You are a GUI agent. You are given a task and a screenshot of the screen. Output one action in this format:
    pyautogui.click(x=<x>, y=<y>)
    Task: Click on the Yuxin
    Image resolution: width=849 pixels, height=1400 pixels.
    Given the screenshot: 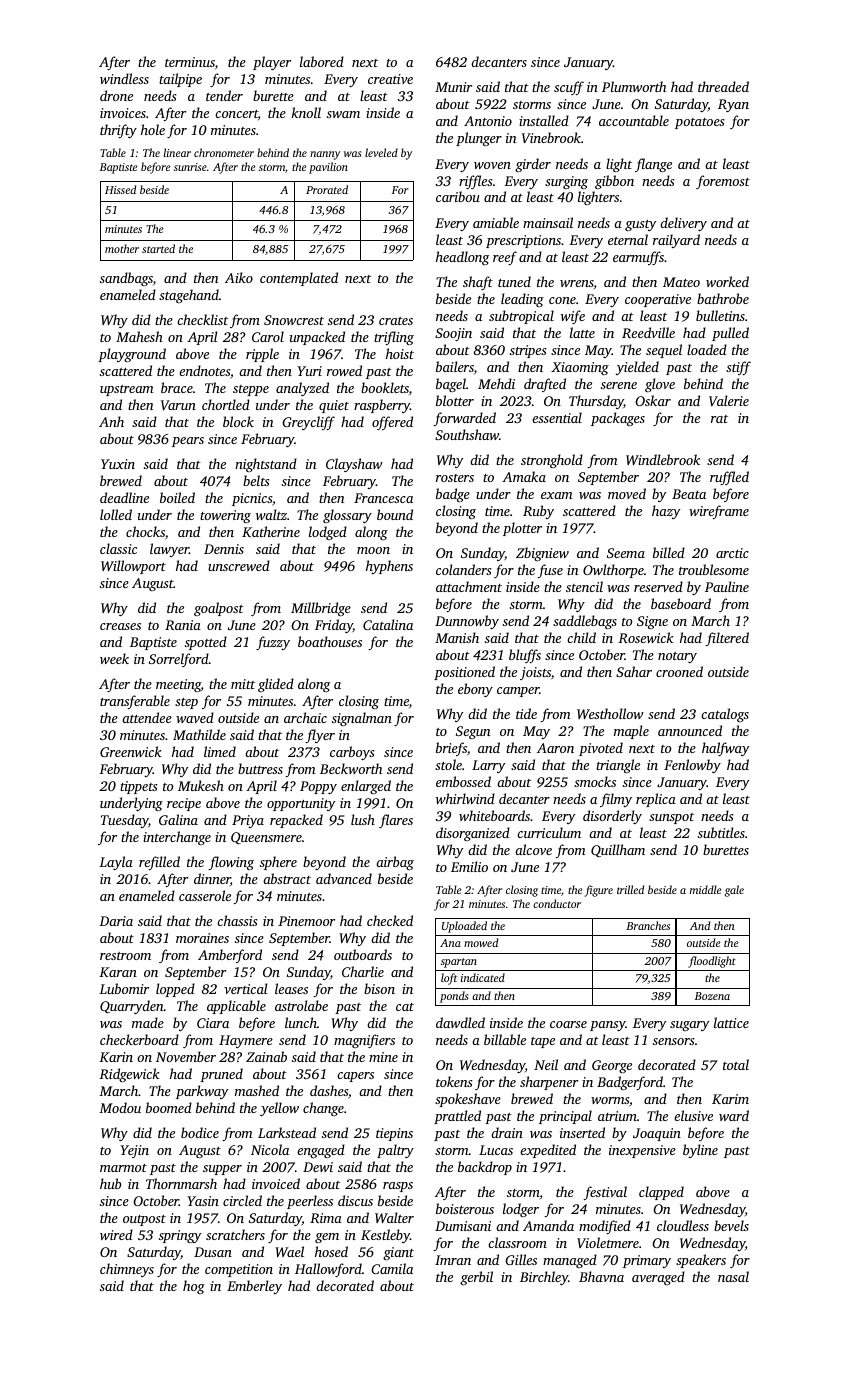 What is the action you would take?
    pyautogui.click(x=118, y=464)
